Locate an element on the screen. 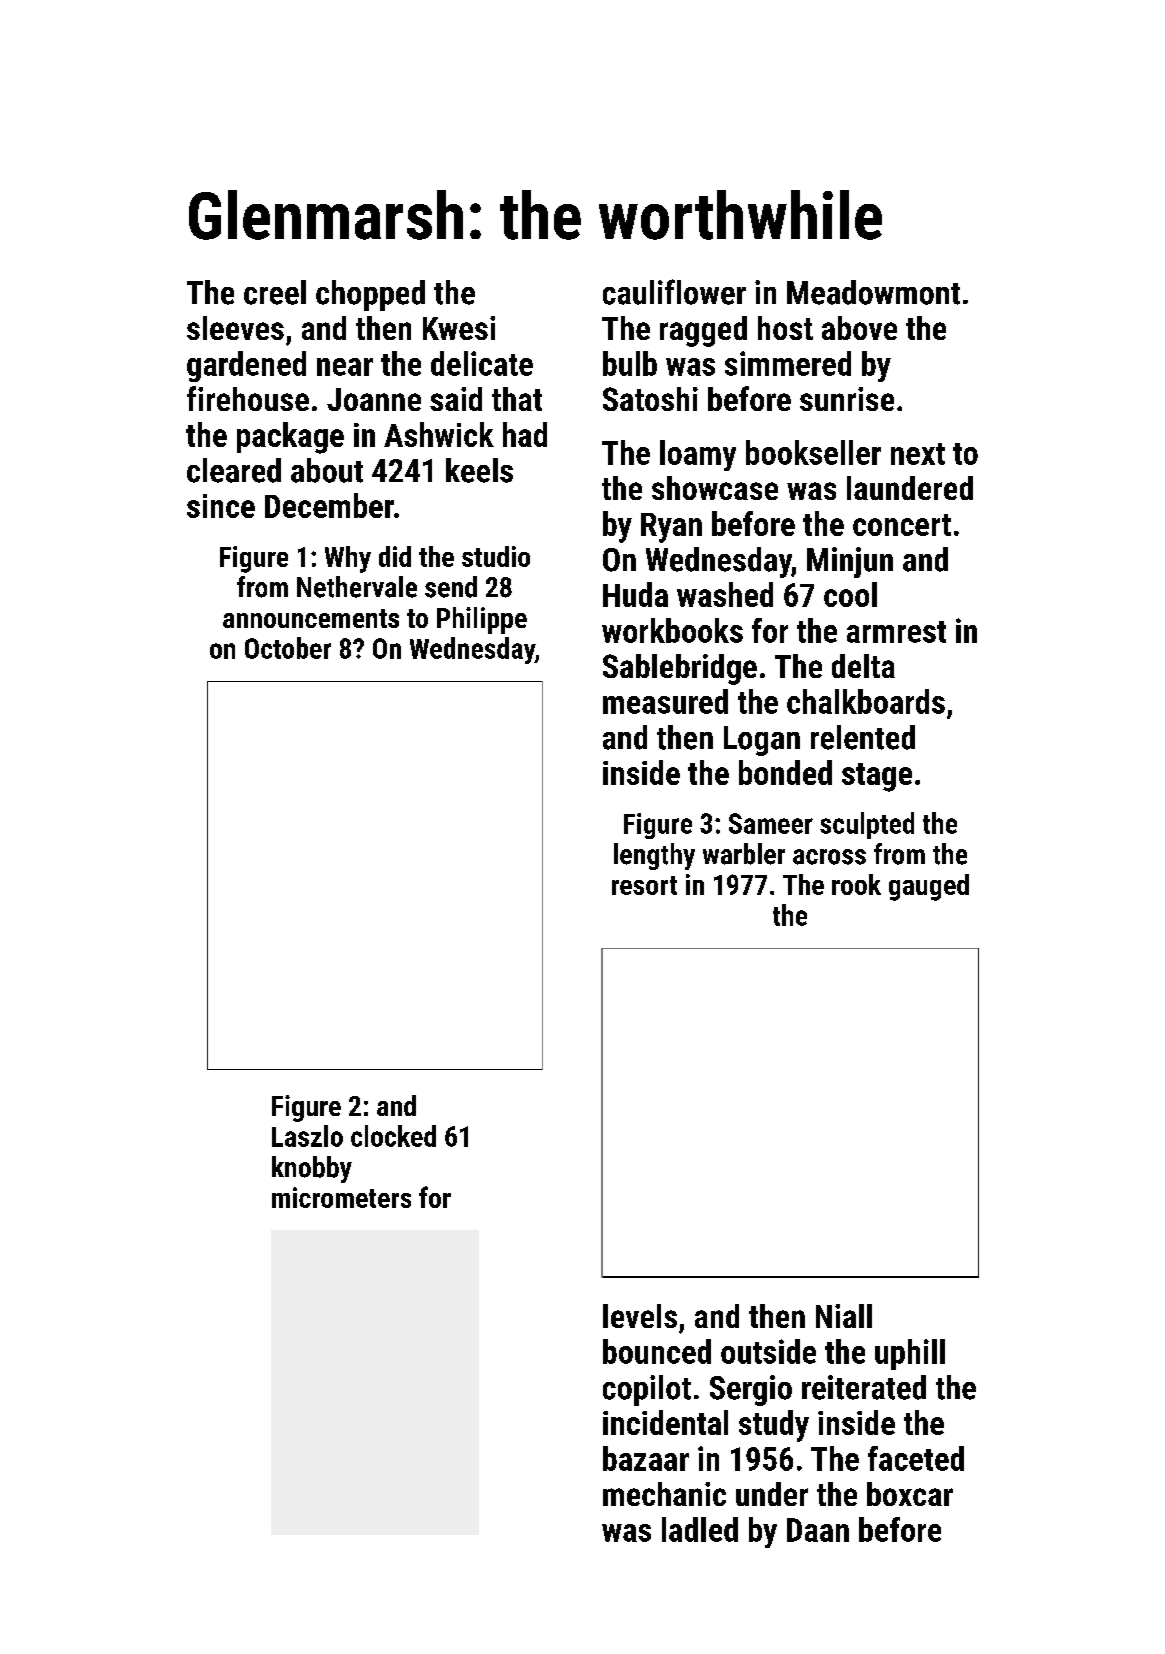 This screenshot has width=1165, height=1654. bazaar is located at coordinates (646, 1458).
